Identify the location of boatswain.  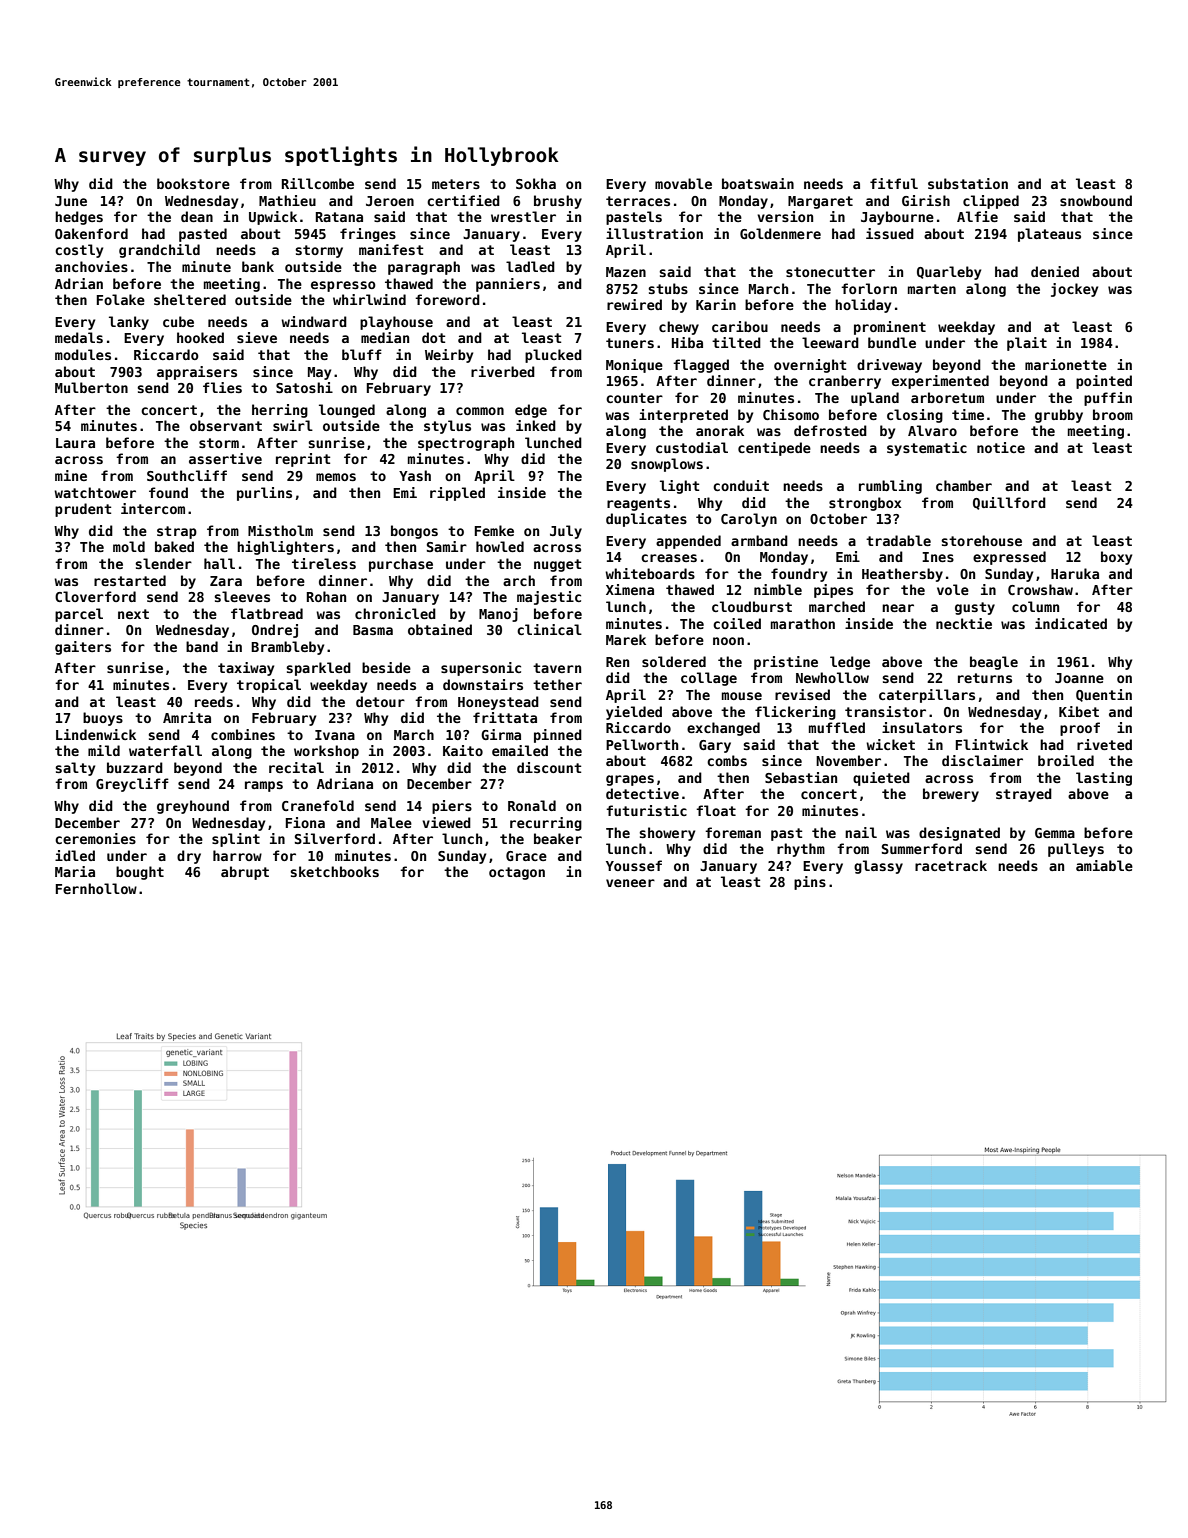
(758, 183).
